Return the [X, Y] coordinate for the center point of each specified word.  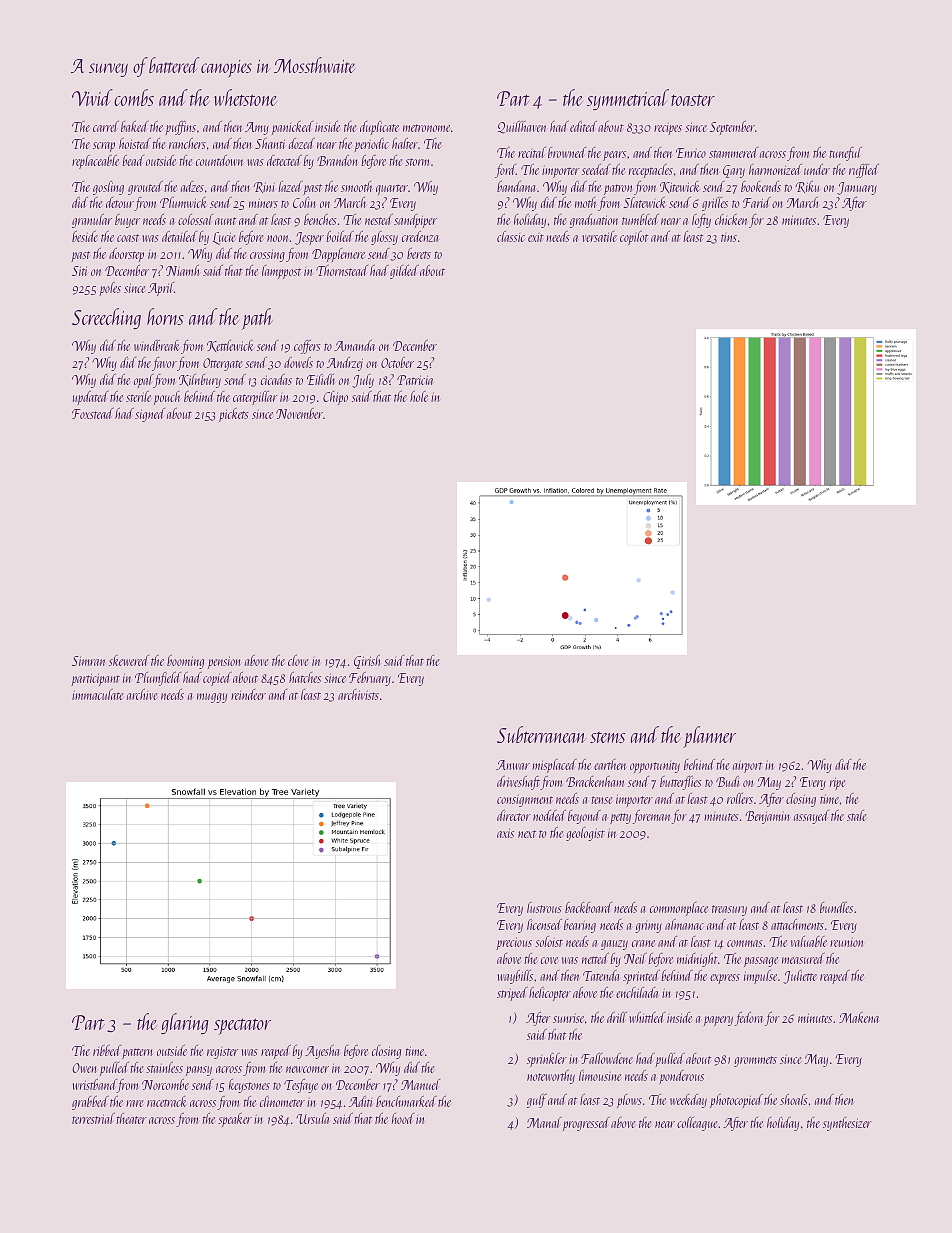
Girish [367, 662]
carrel [106, 126]
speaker [235, 1120]
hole [419, 396]
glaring [185, 1023]
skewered [129, 660]
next [527, 834]
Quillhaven [522, 127]
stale [856, 815]
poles [110, 289]
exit [536, 237]
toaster [693, 100]
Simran [88, 661]
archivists [358, 694]
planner [709, 737]
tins [729, 237]
